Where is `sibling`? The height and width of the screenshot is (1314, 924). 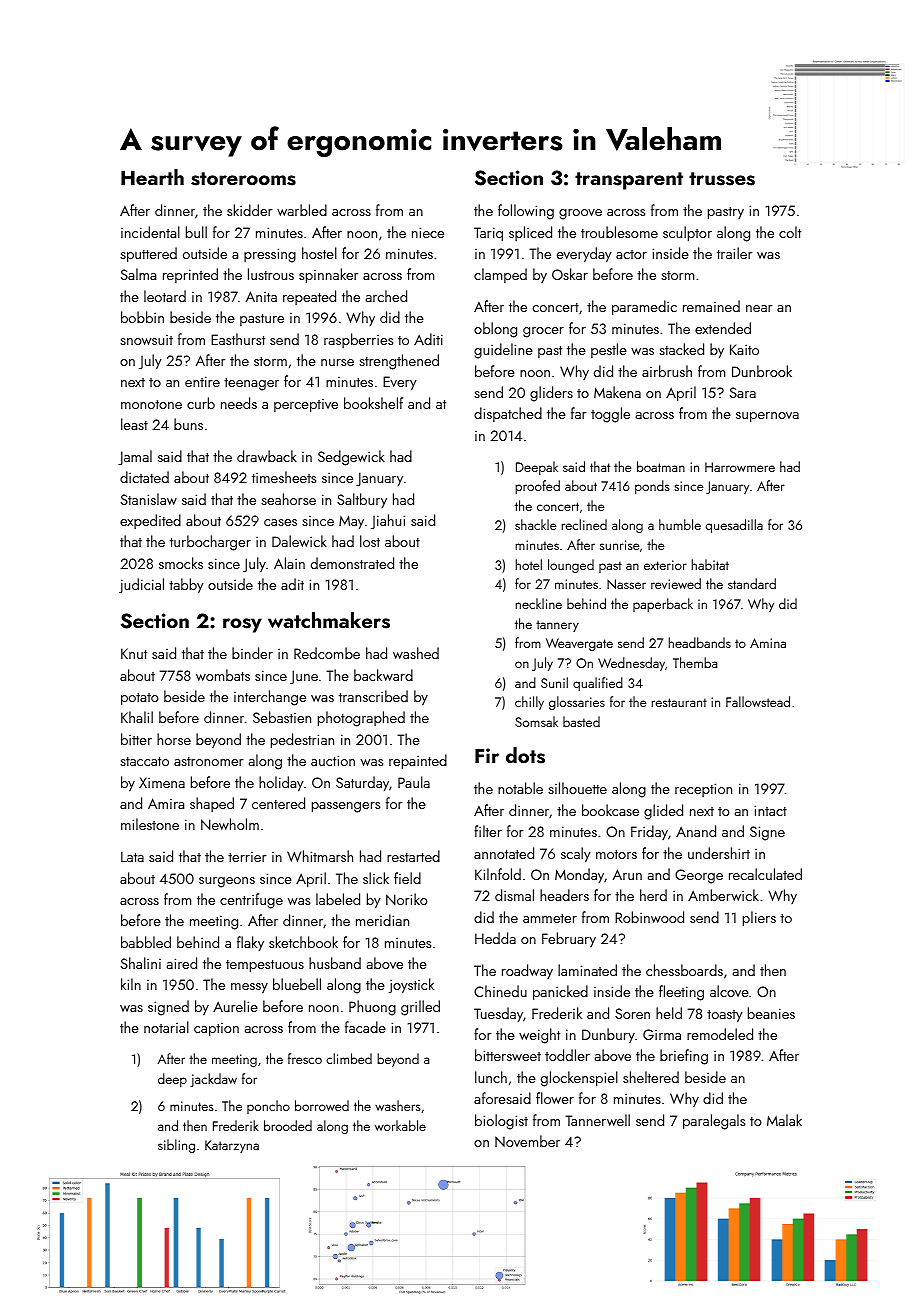
sibling is located at coordinates (176, 1146).
